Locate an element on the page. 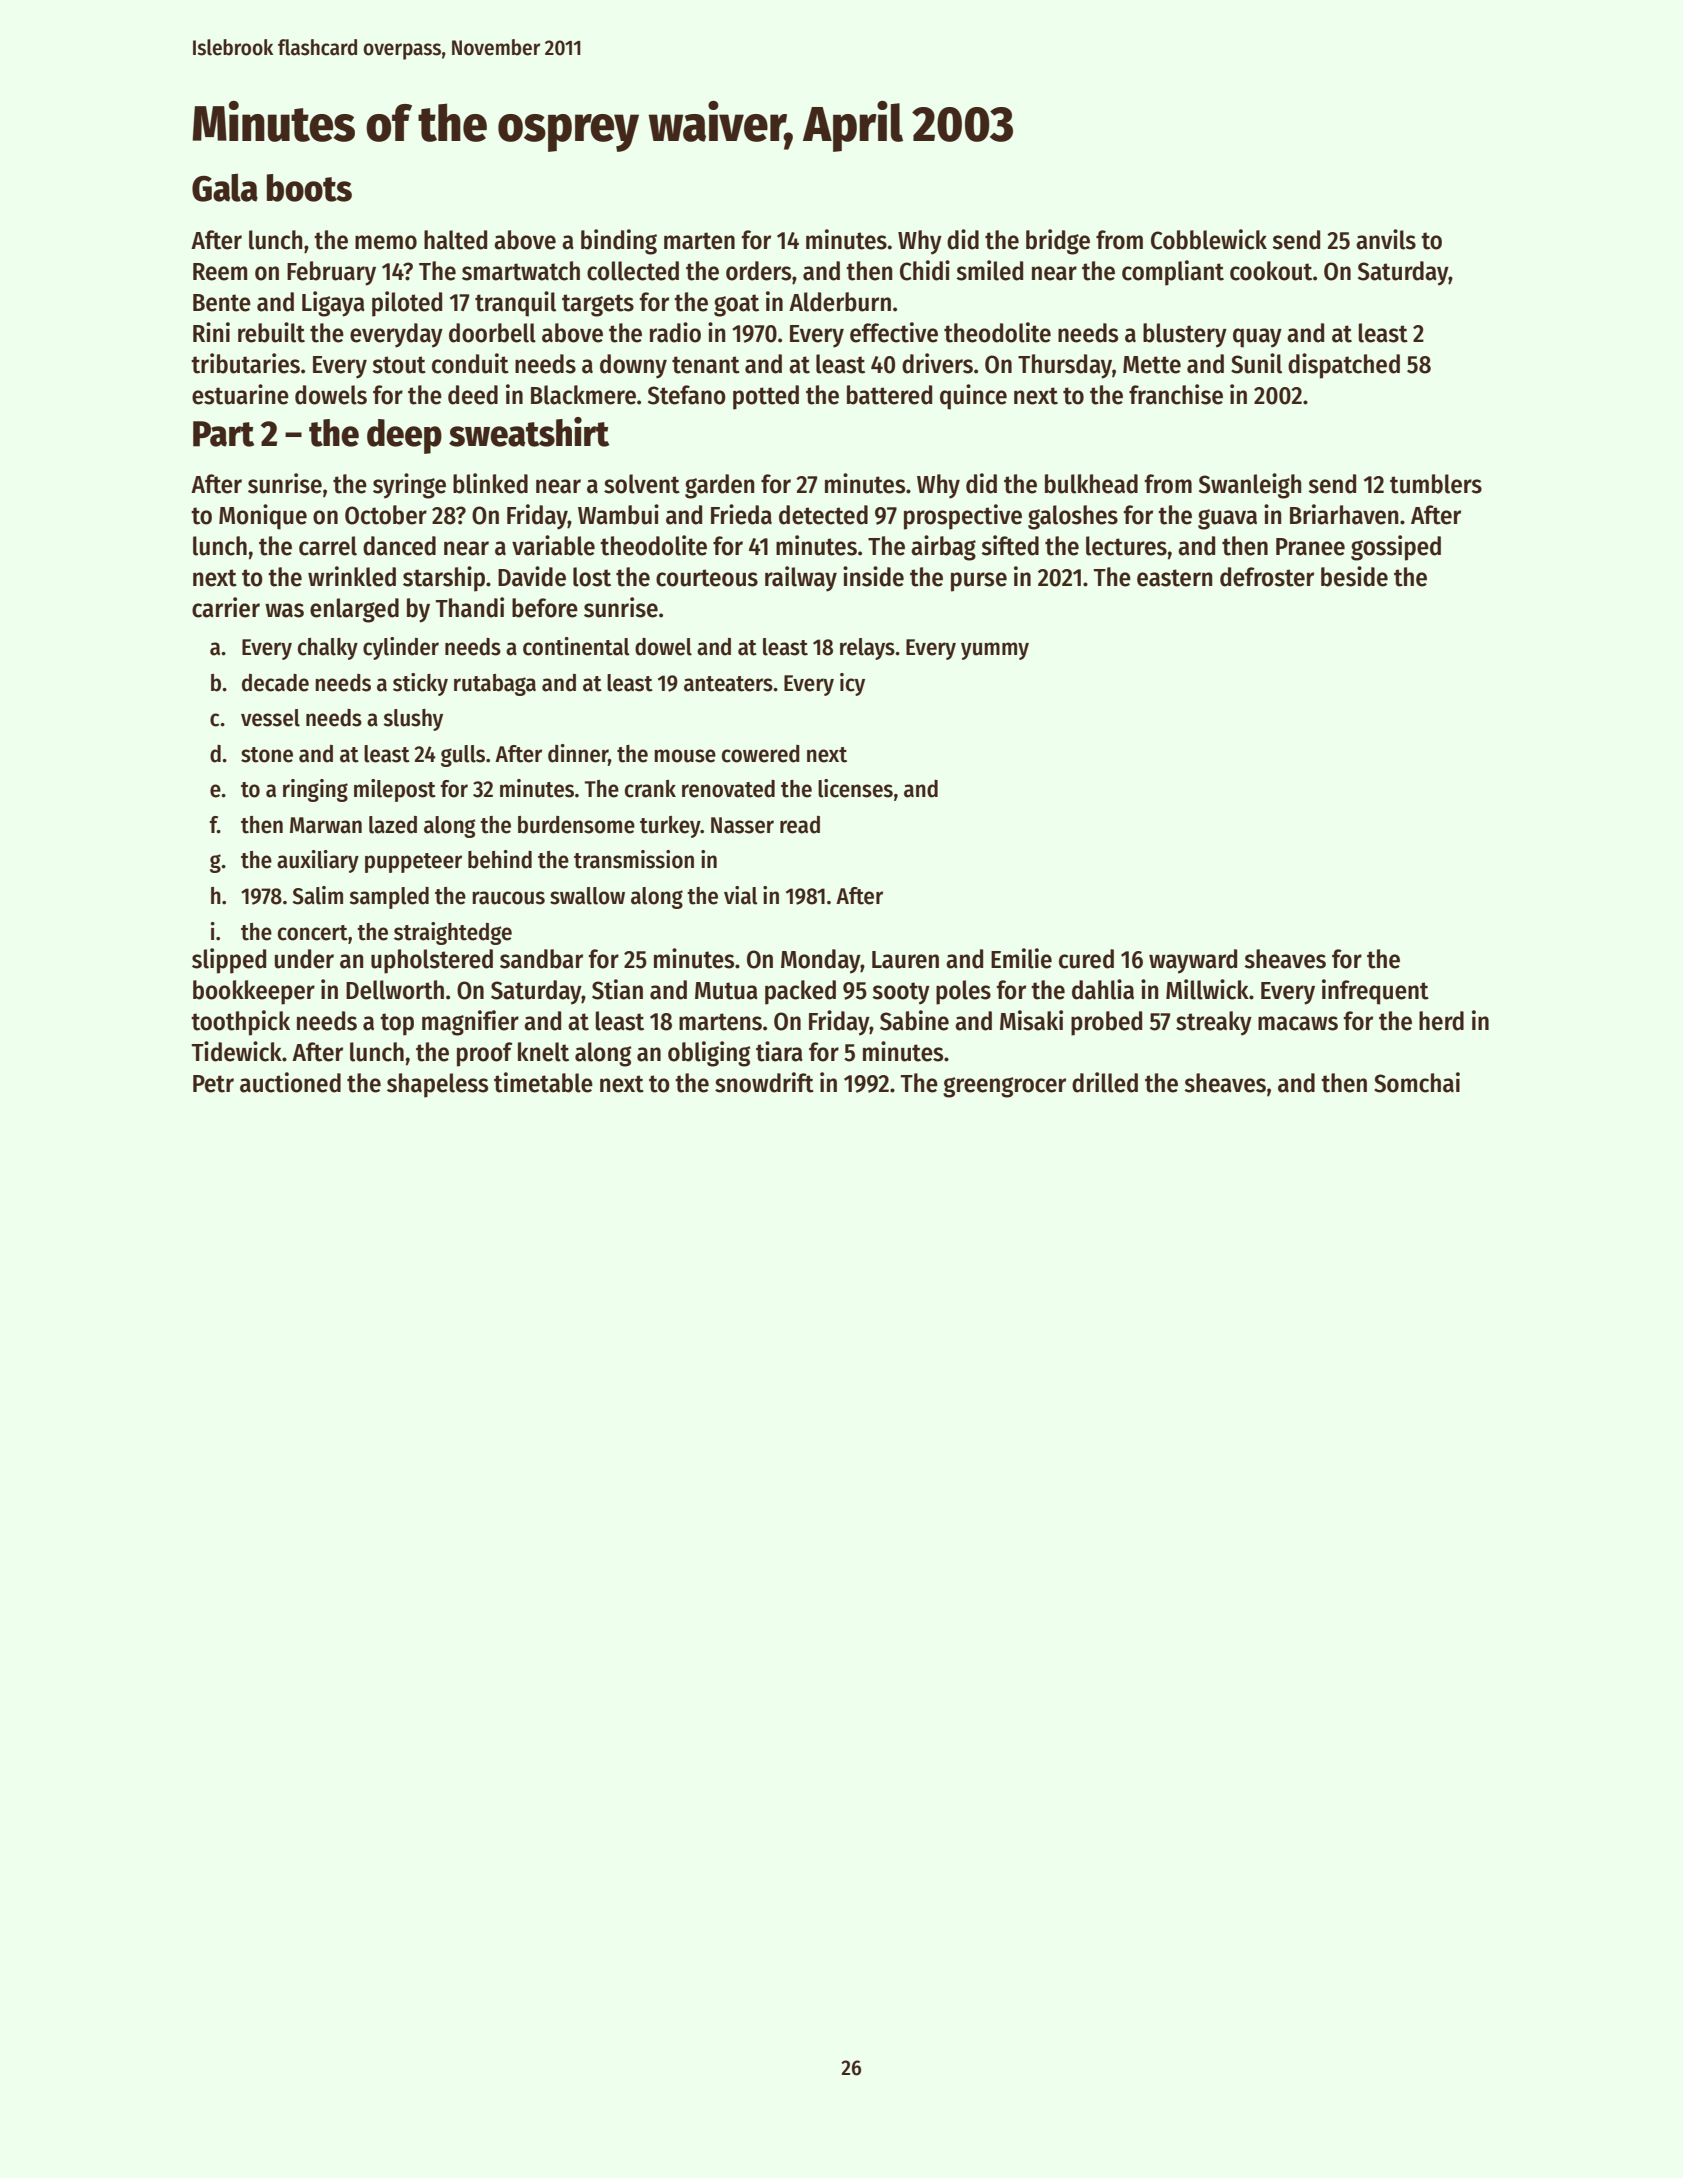 This document has width=1683, height=2178. Briarhaven is located at coordinates (1344, 514).
